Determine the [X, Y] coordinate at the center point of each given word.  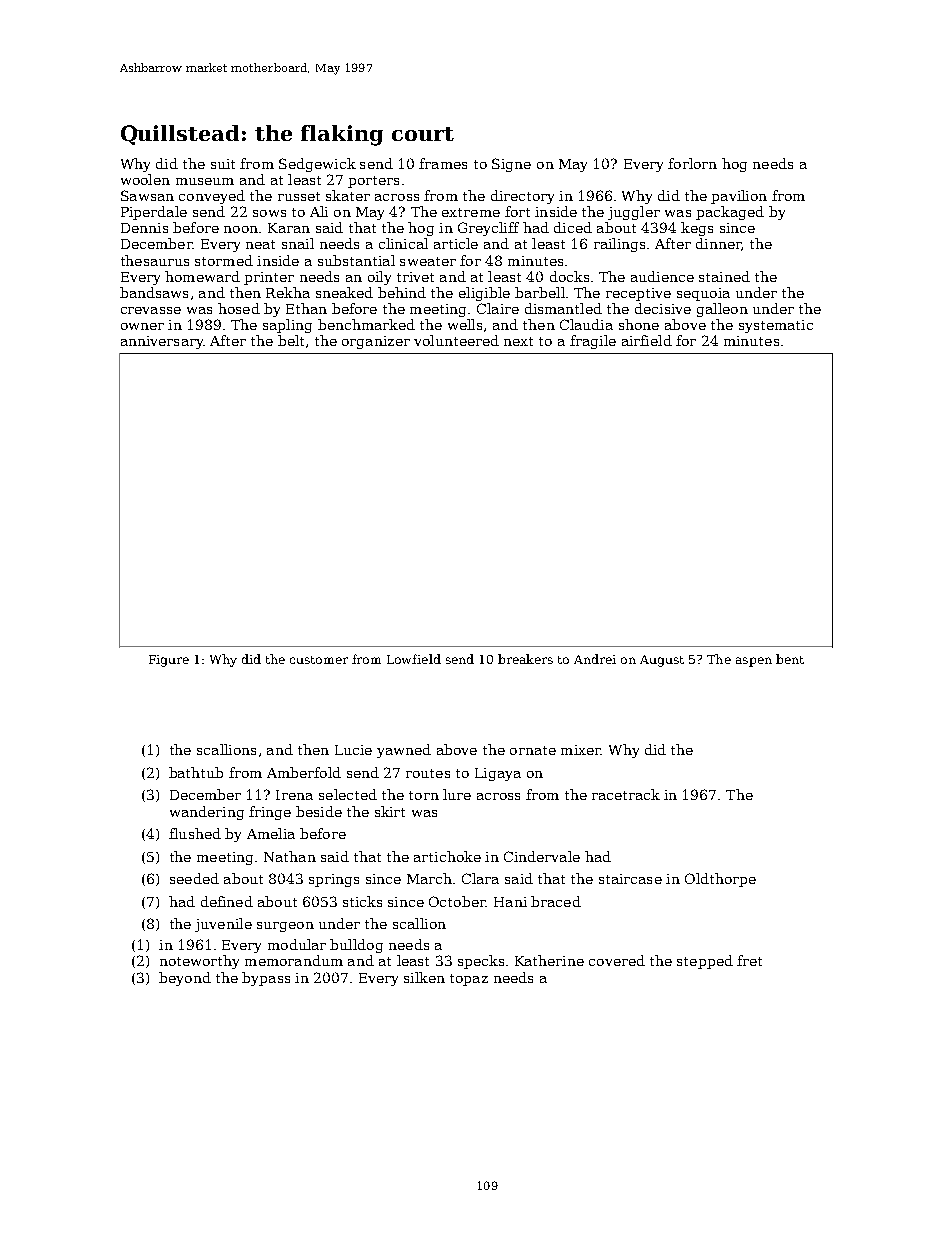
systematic [776, 326]
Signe [511, 165]
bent [790, 659]
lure [457, 794]
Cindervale [542, 856]
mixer [581, 750]
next [518, 341]
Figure [169, 661]
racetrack [626, 794]
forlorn [692, 163]
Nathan [290, 856]
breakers [525, 659]
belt [291, 340]
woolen [145, 179]
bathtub [196, 772]
